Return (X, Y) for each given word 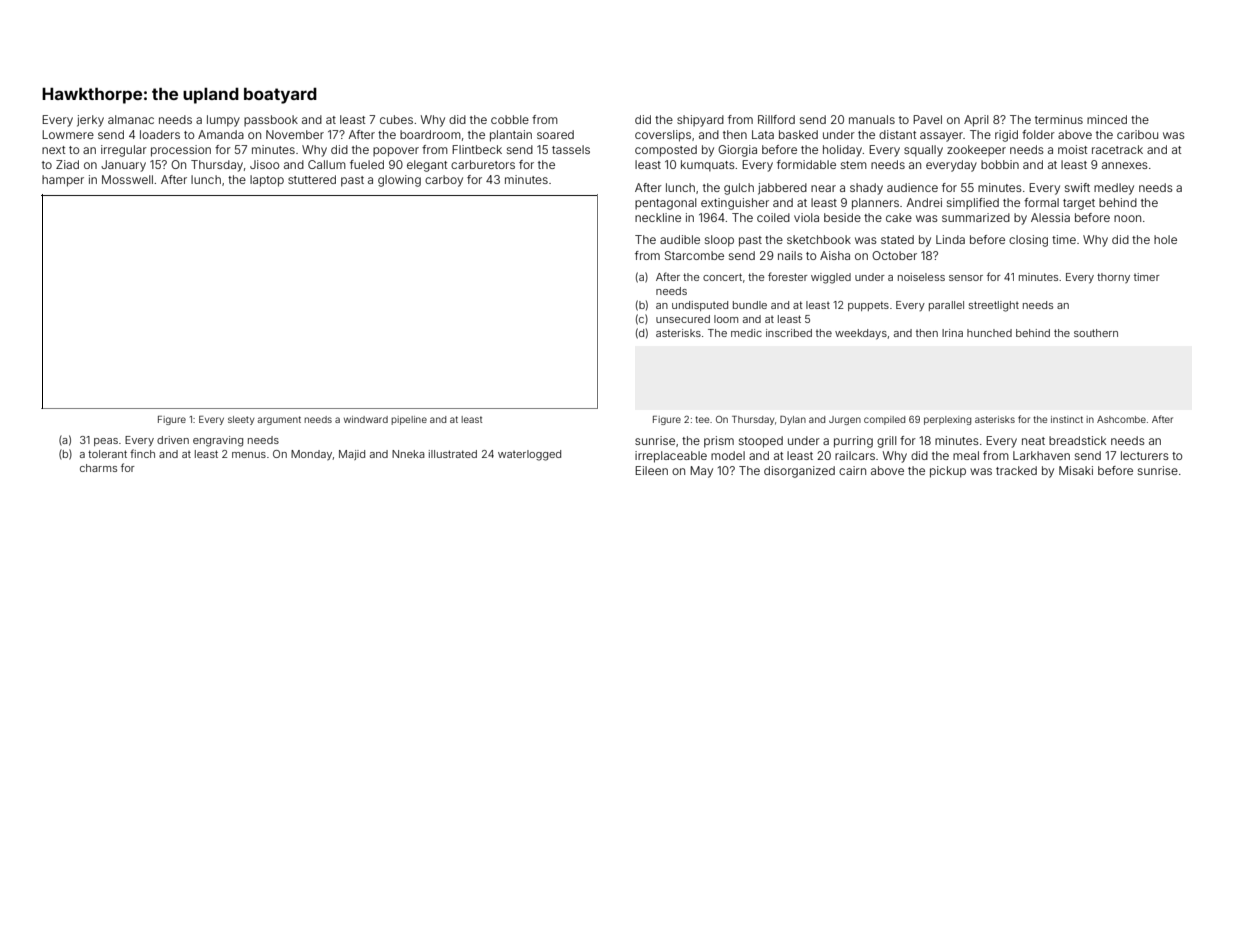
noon (1127, 218)
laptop (267, 181)
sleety (241, 420)
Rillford (776, 119)
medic (746, 333)
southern (1096, 333)
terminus (1059, 119)
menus (249, 455)
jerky (90, 121)
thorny (1113, 278)
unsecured (683, 319)
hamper (63, 181)
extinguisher (735, 204)
